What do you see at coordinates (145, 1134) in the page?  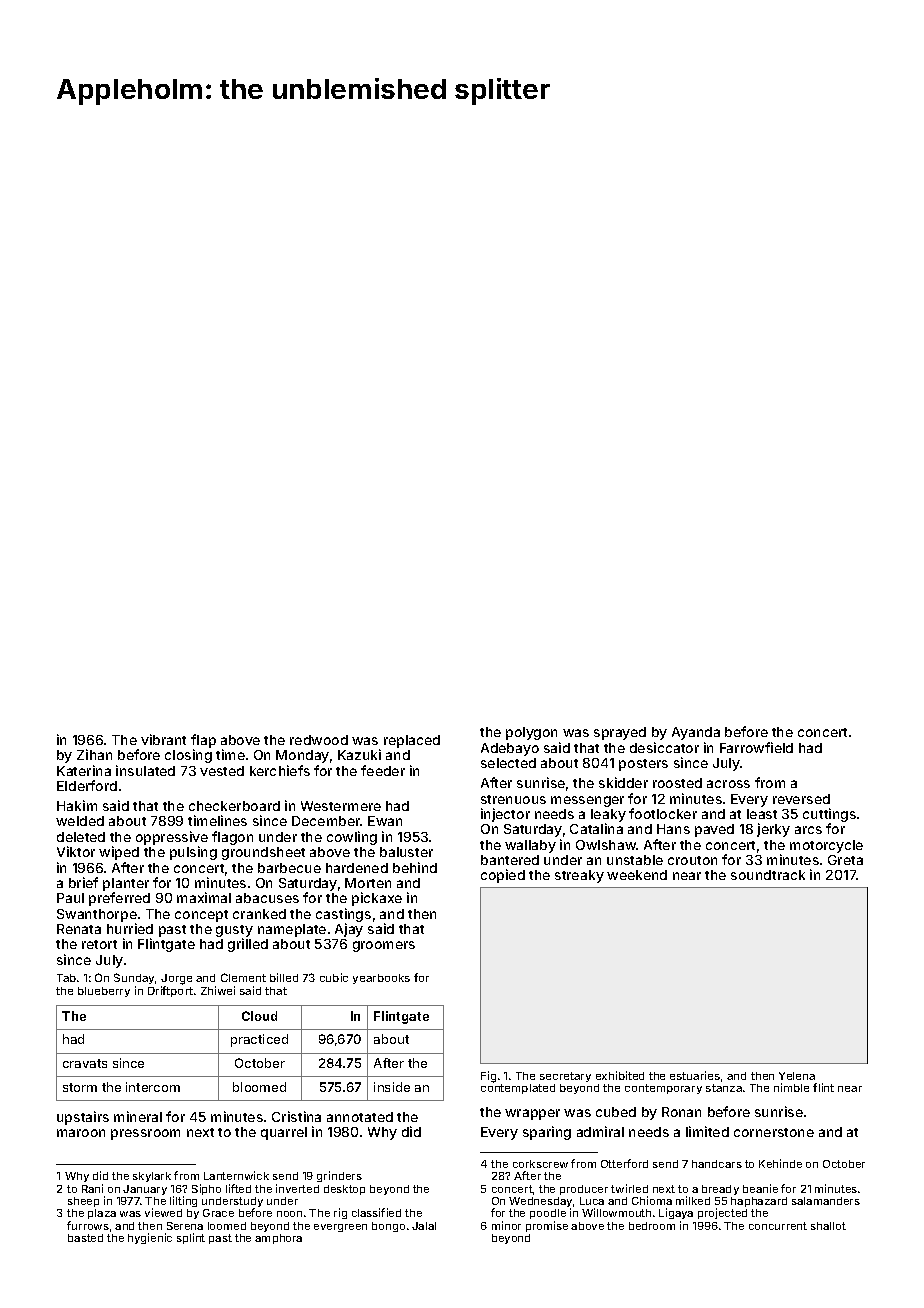 I see `pressroom` at bounding box center [145, 1134].
